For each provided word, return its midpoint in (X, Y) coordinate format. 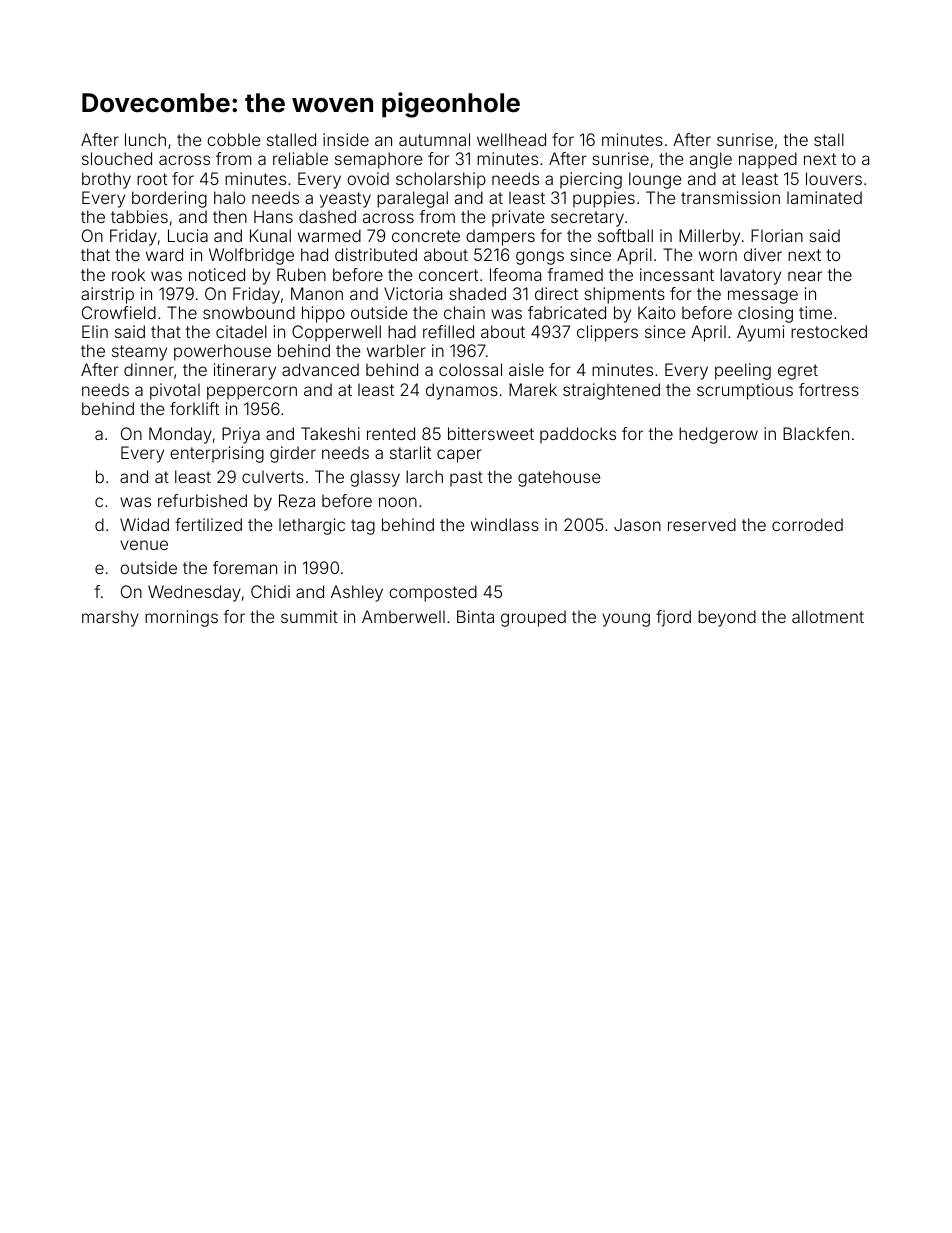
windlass (505, 524)
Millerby (709, 237)
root (152, 179)
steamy (139, 353)
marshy (110, 618)
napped (768, 160)
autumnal (434, 139)
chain (464, 312)
